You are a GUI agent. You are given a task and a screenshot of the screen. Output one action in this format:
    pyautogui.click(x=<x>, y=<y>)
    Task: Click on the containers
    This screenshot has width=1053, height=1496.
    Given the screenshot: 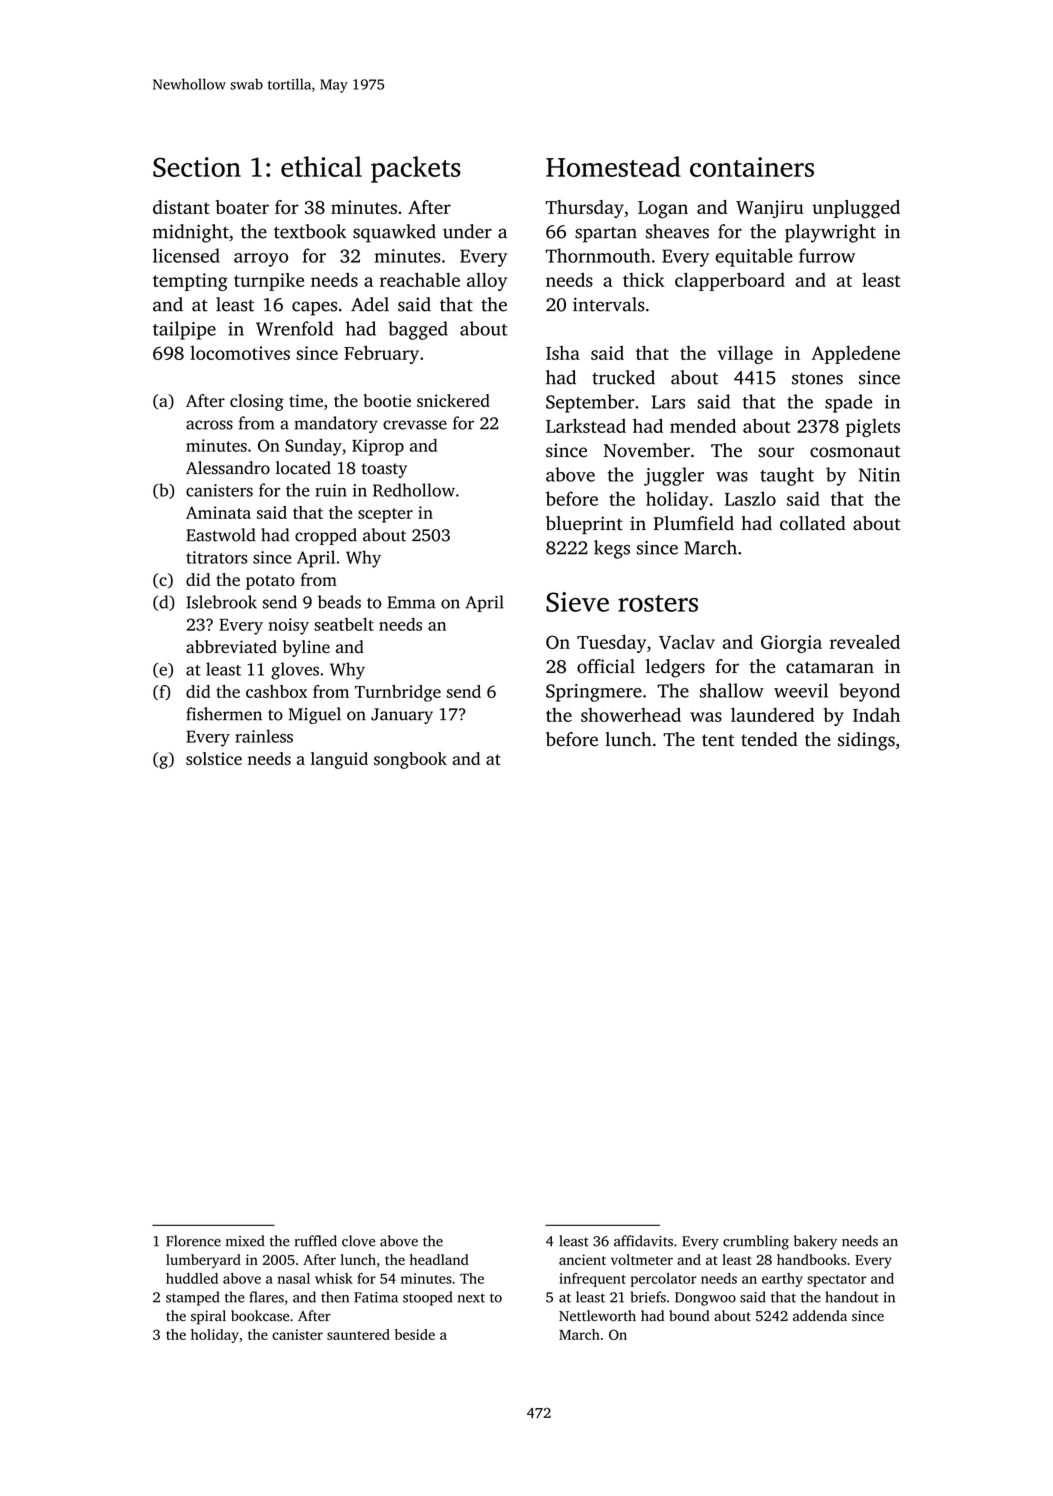 What is the action you would take?
    pyautogui.click(x=752, y=167)
